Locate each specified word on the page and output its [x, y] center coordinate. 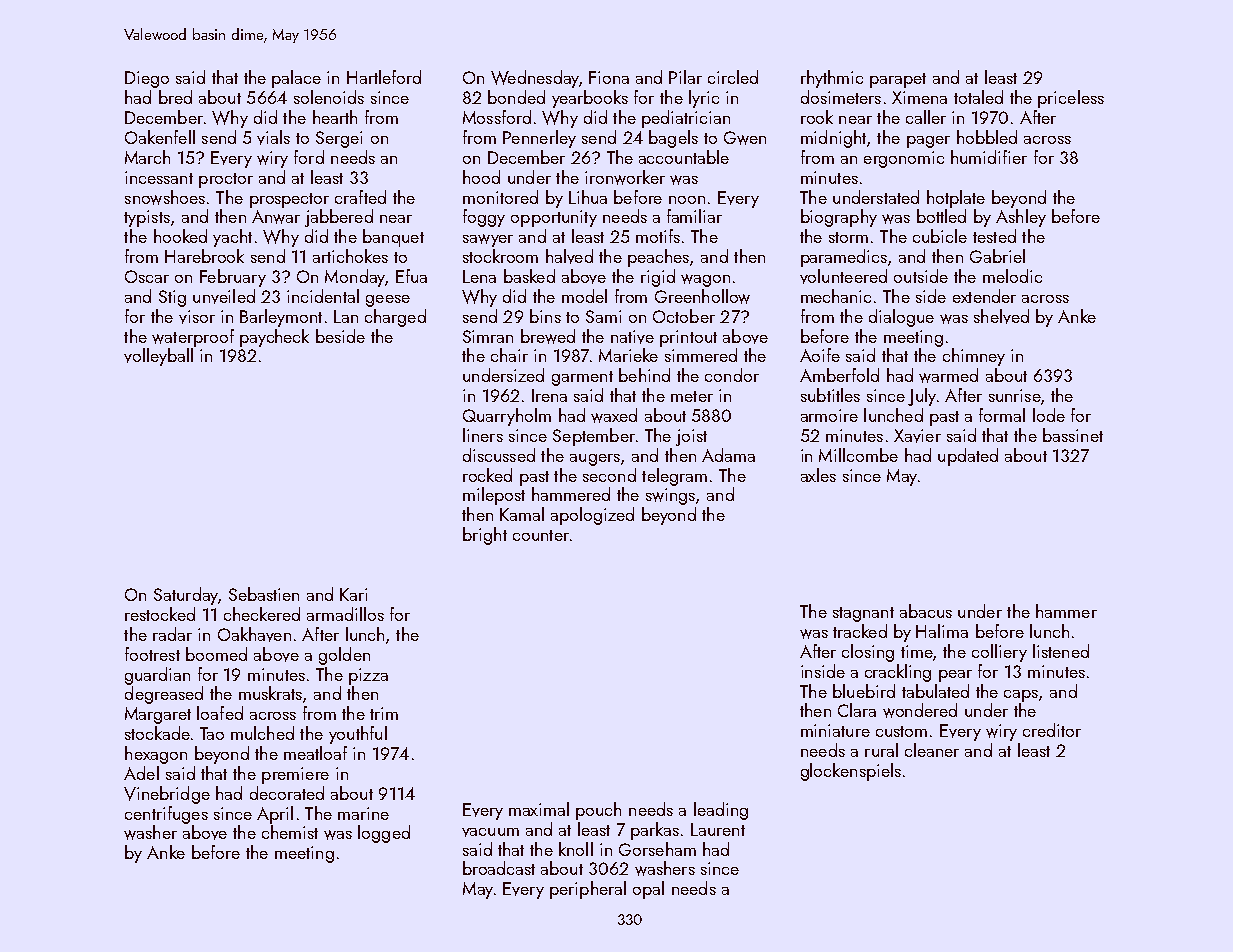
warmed [948, 375]
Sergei [339, 139]
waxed [614, 415]
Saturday [186, 596]
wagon [705, 280]
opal [648, 890]
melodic [1012, 276]
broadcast [499, 868]
